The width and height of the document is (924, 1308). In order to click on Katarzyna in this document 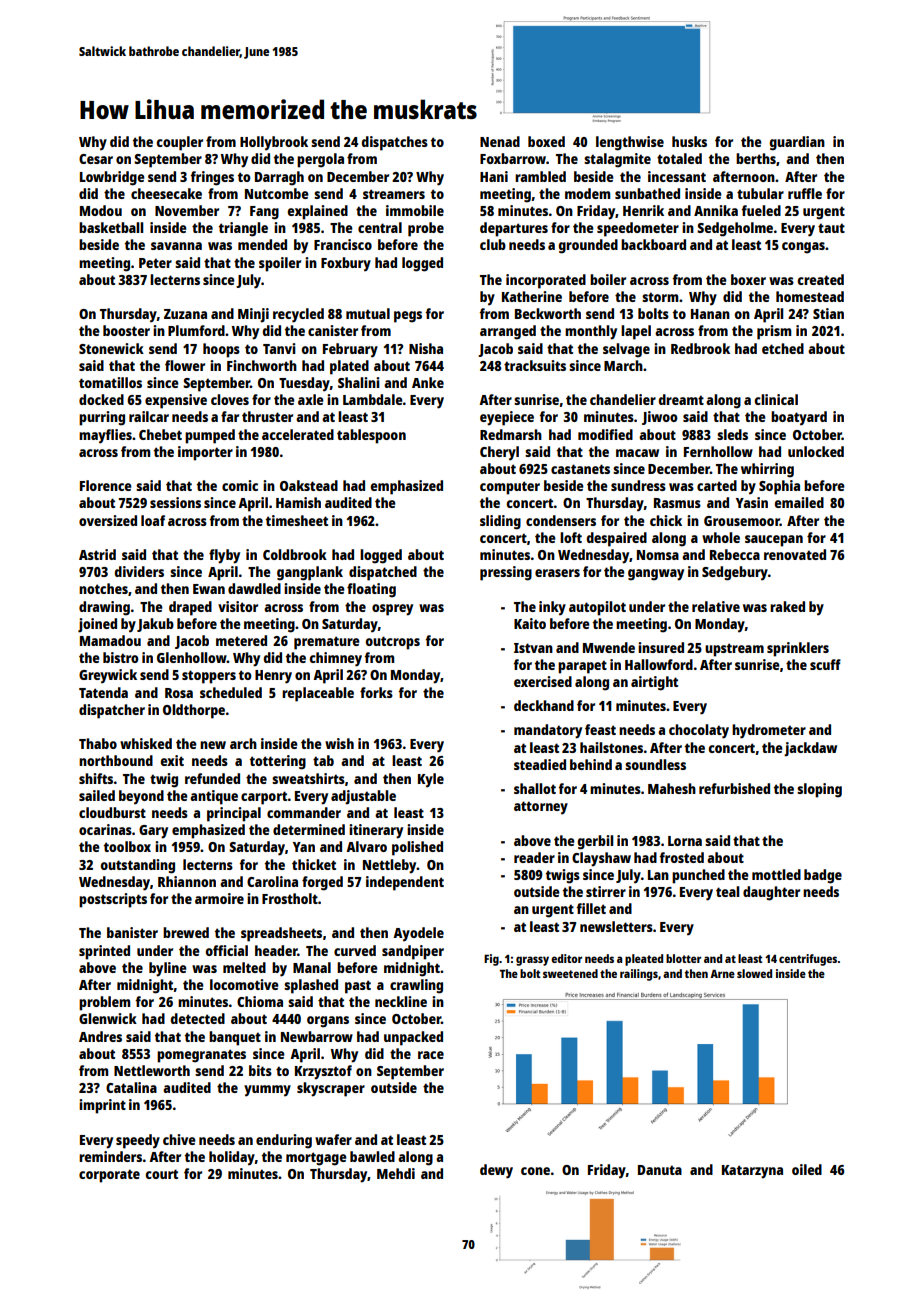, I will do `click(752, 1172)`.
